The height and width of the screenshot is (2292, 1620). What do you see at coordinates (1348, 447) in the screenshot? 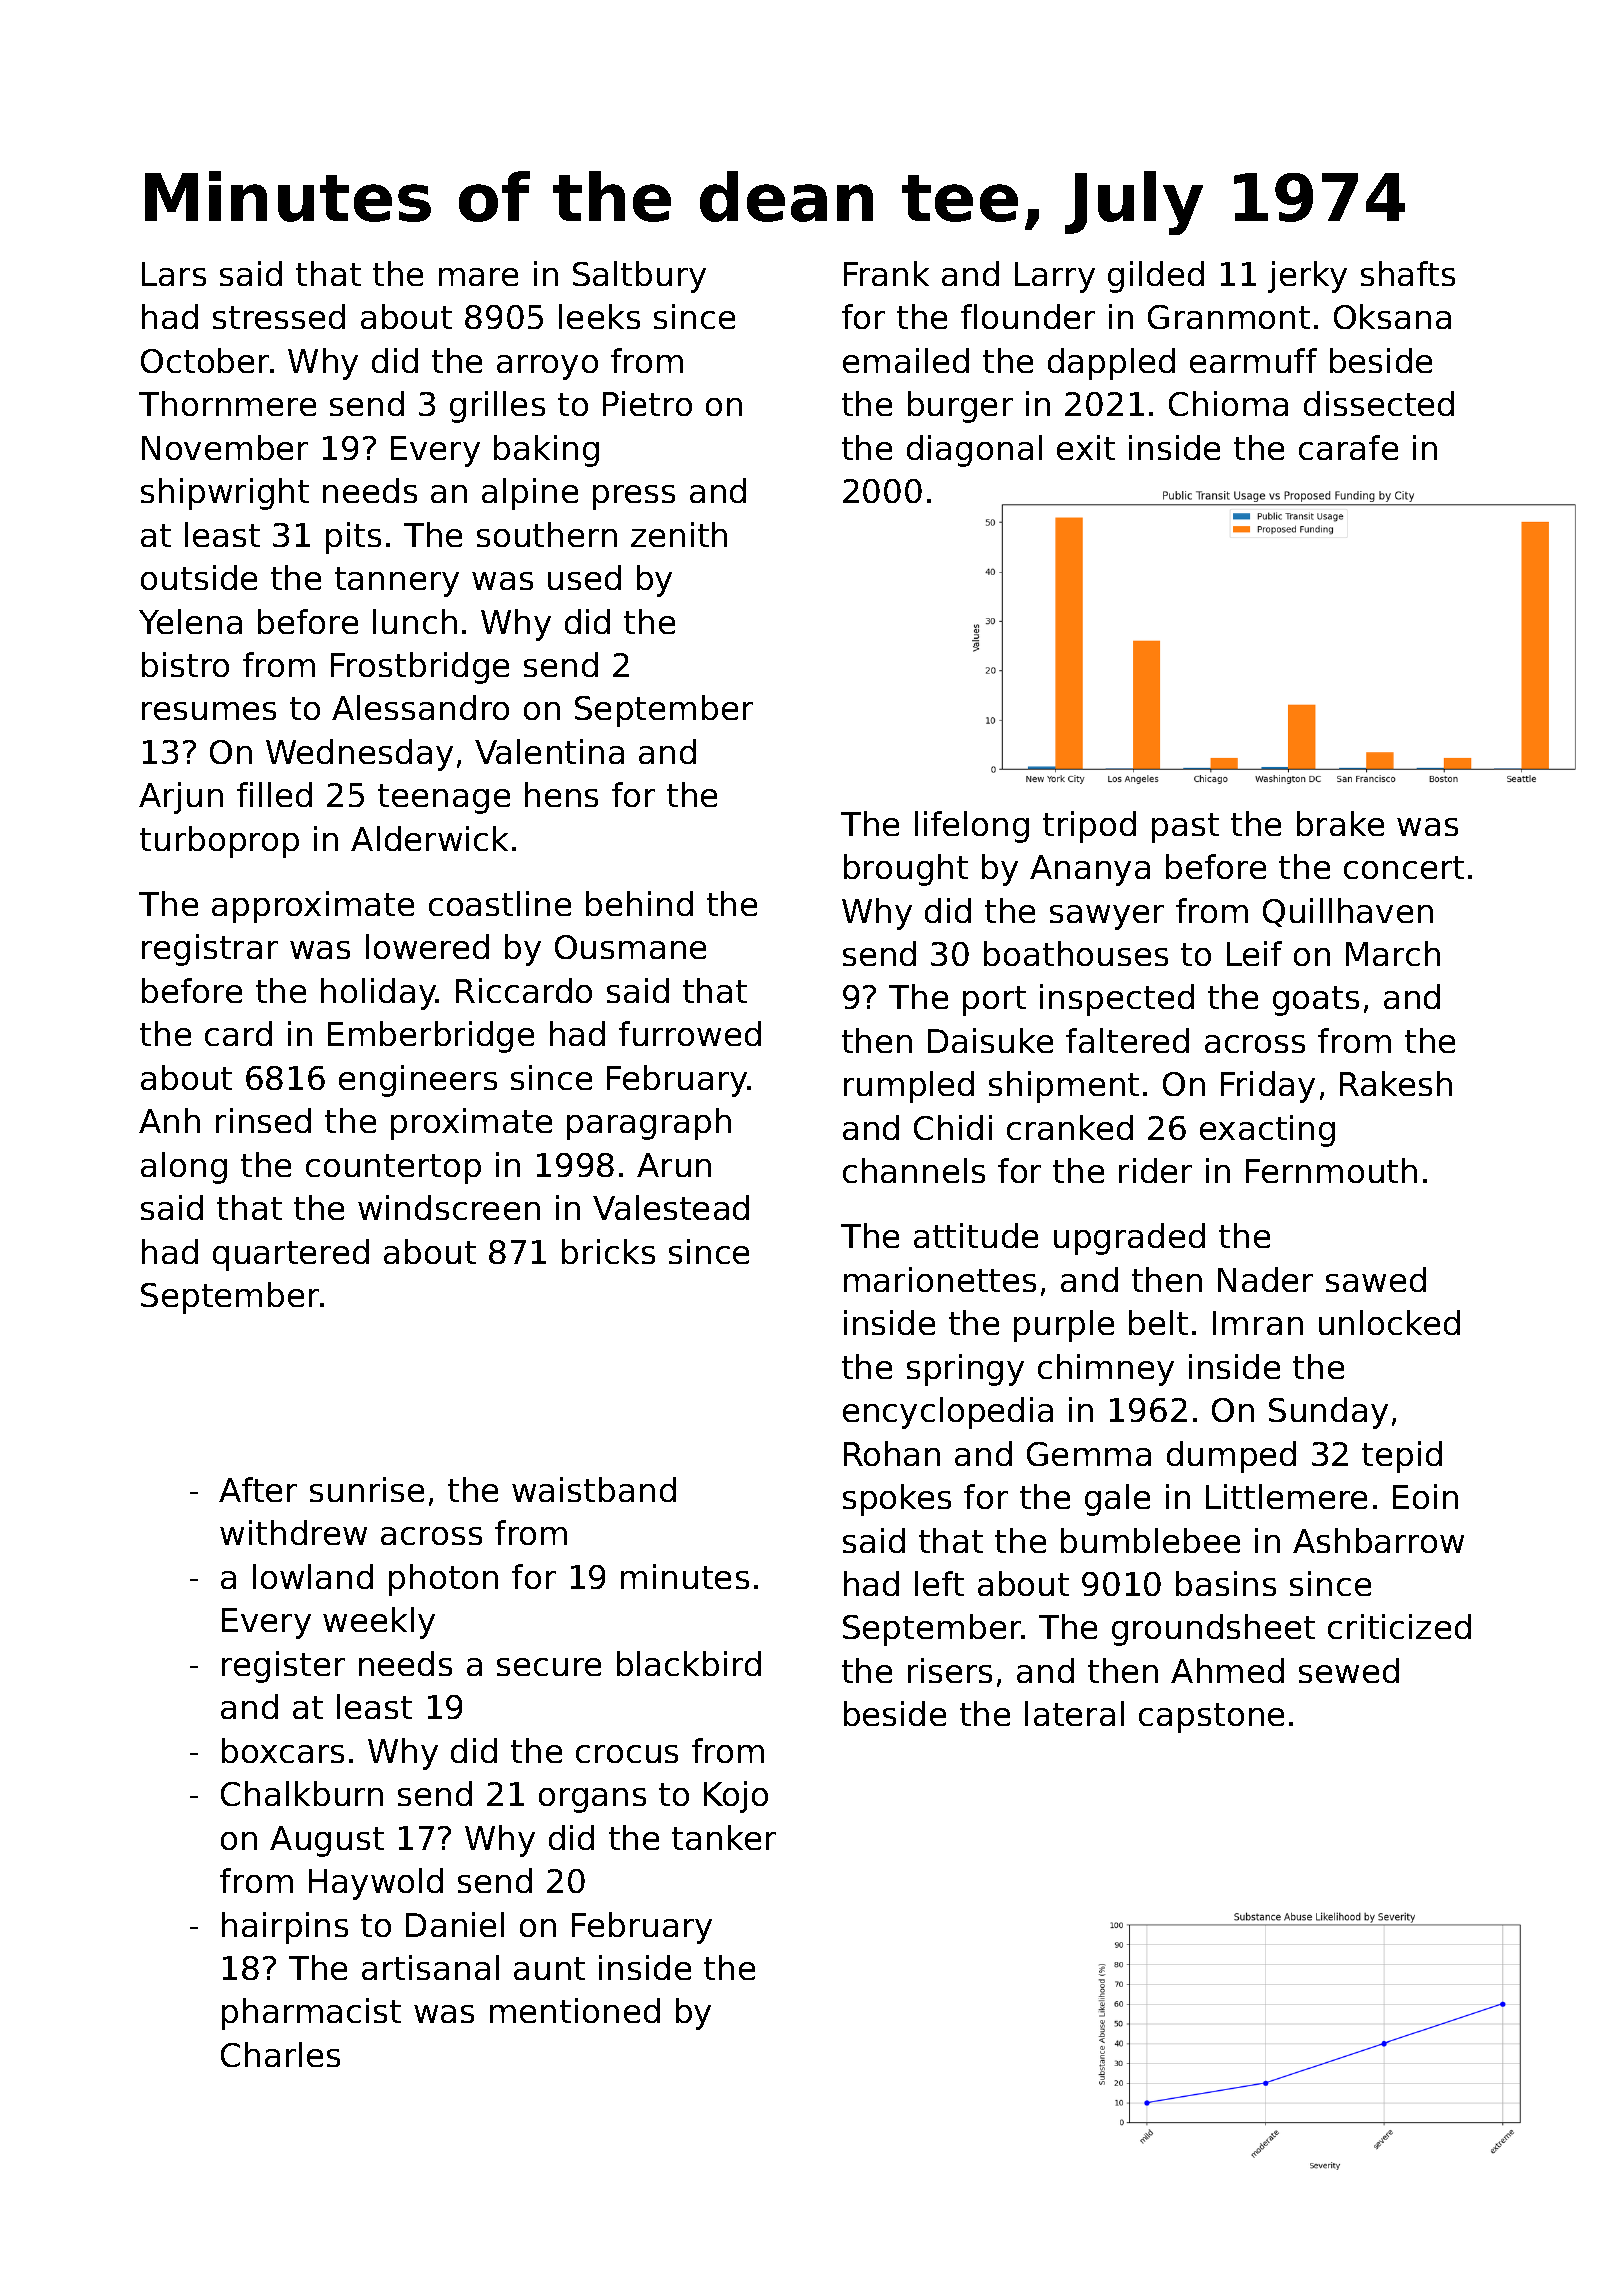
I see `carafe` at bounding box center [1348, 447].
